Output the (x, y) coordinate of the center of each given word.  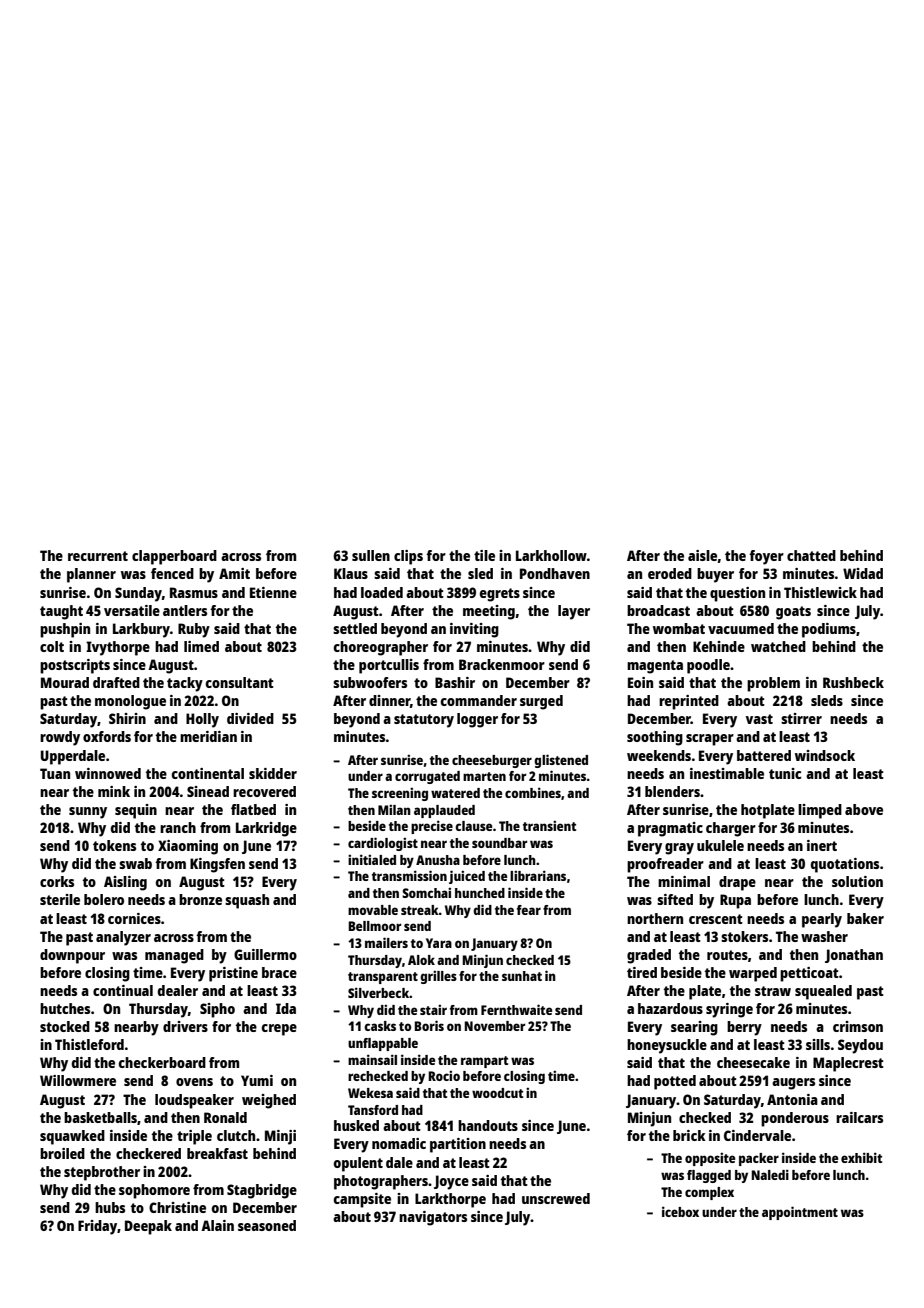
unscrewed (556, 1198)
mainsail (372, 1059)
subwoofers (370, 682)
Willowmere (78, 1080)
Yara (439, 943)
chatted (811, 555)
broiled (62, 1153)
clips (408, 557)
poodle (708, 666)
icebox (680, 1211)
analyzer (123, 938)
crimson (858, 1026)
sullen (371, 555)
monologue (130, 702)
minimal (684, 881)
